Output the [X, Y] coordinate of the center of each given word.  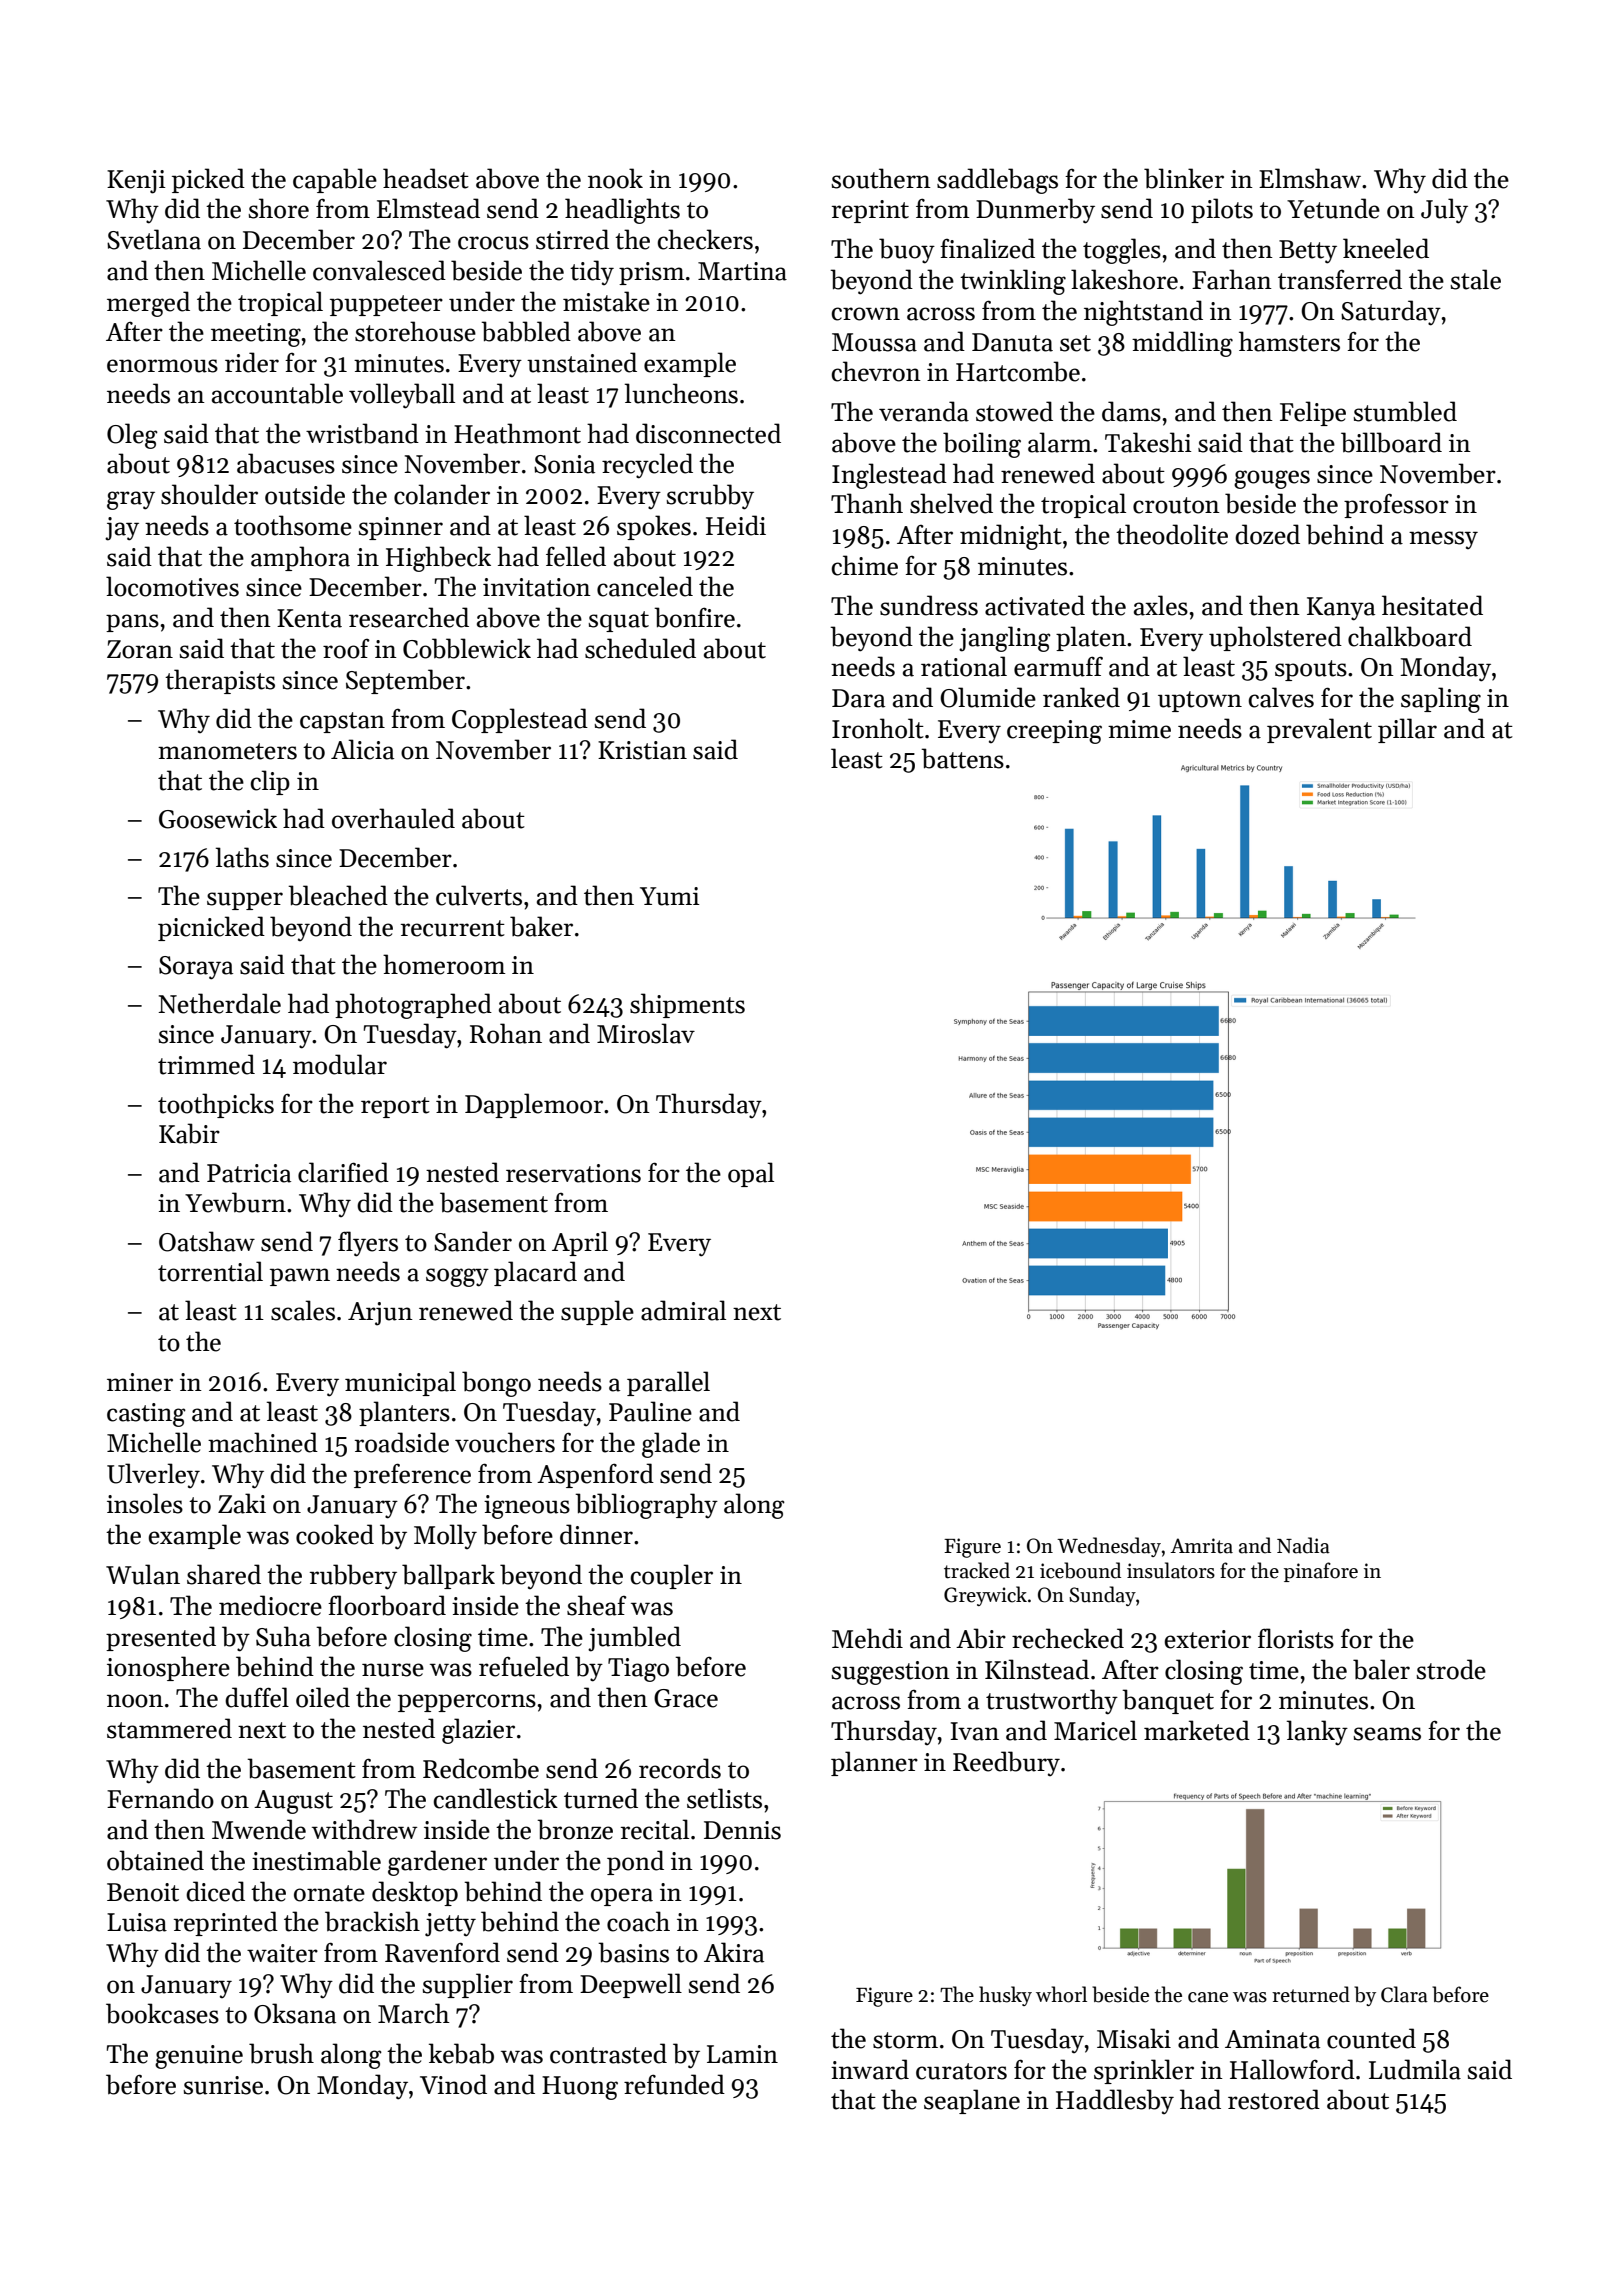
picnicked [211, 928]
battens [962, 758]
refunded [674, 2084]
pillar [1407, 730]
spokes [654, 527]
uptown [1200, 701]
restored [1274, 2099]
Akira [734, 1952]
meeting [256, 335]
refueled [524, 1666]
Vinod [453, 2084]
